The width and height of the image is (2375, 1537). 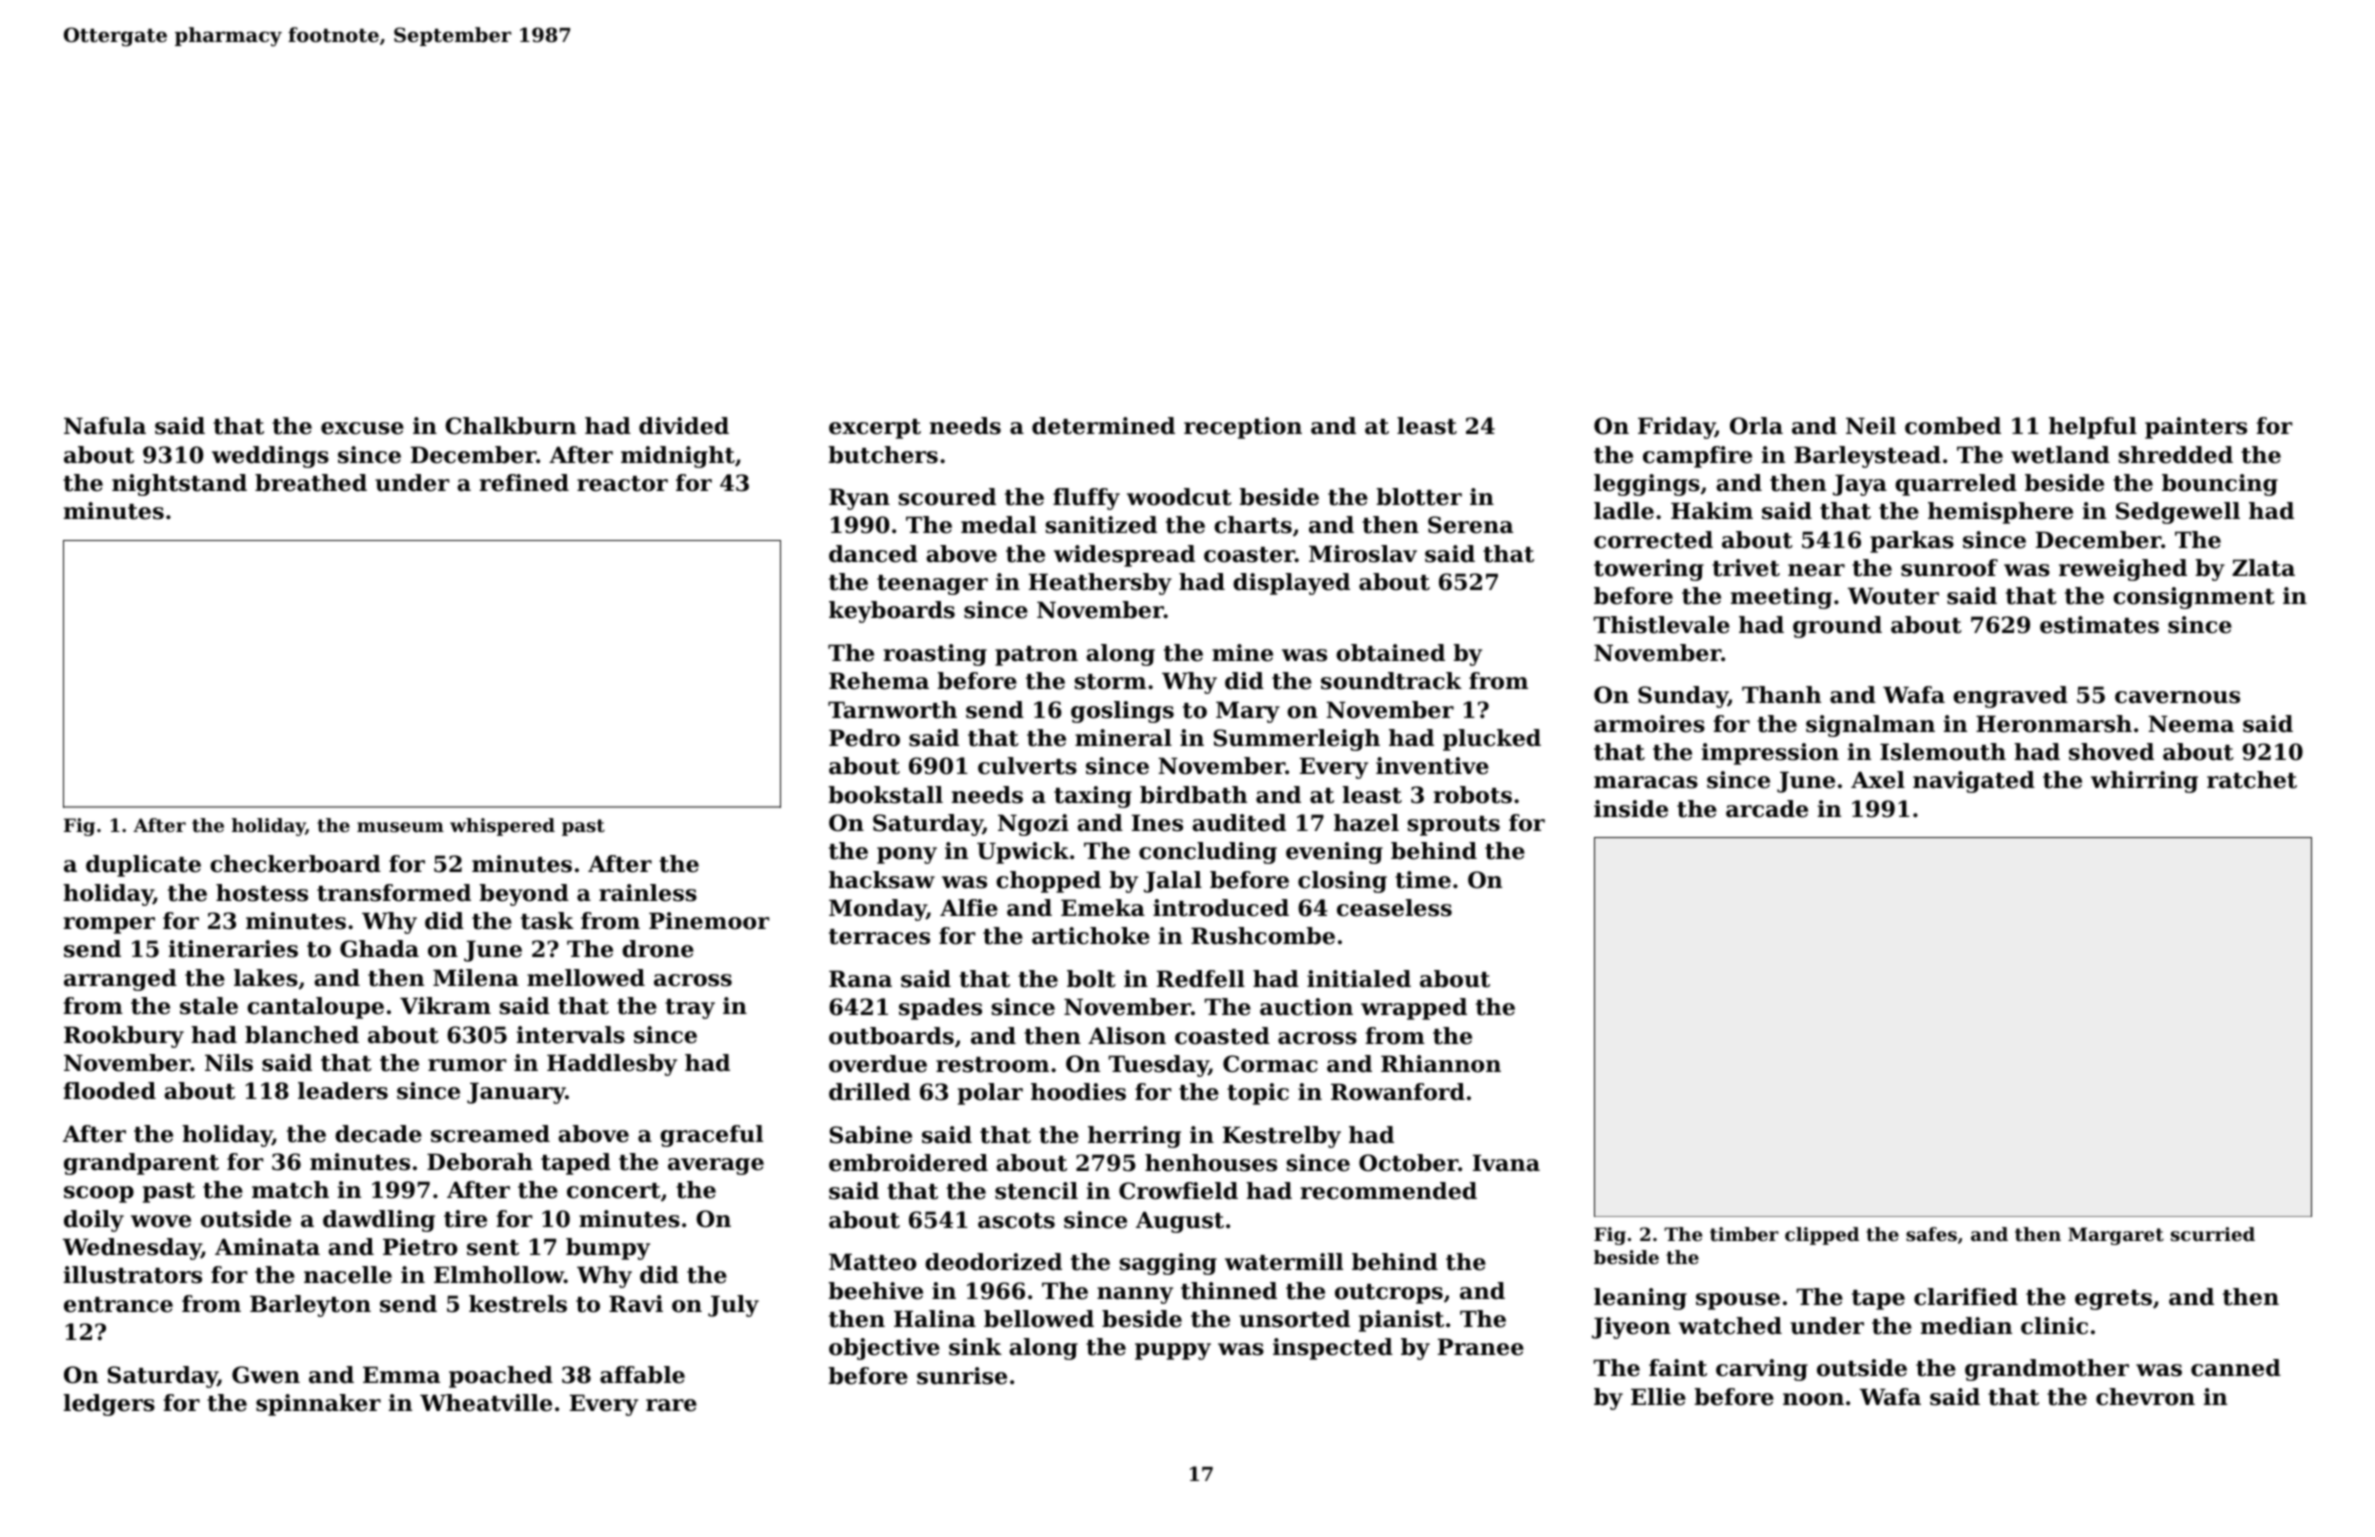 I want to click on Rookbury, so click(x=124, y=1037).
